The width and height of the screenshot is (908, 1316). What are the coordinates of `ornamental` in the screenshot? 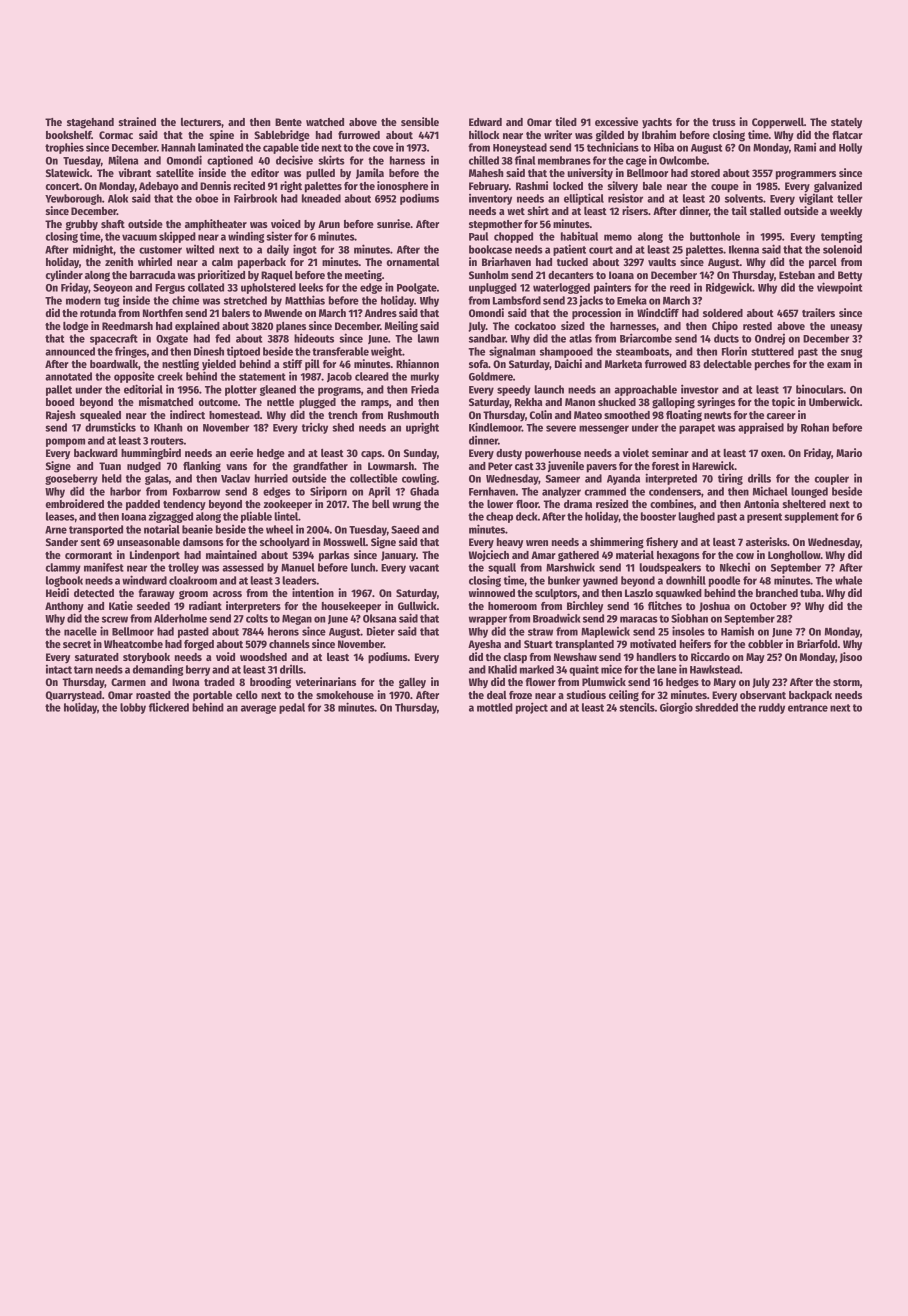 It's located at (412, 262).
